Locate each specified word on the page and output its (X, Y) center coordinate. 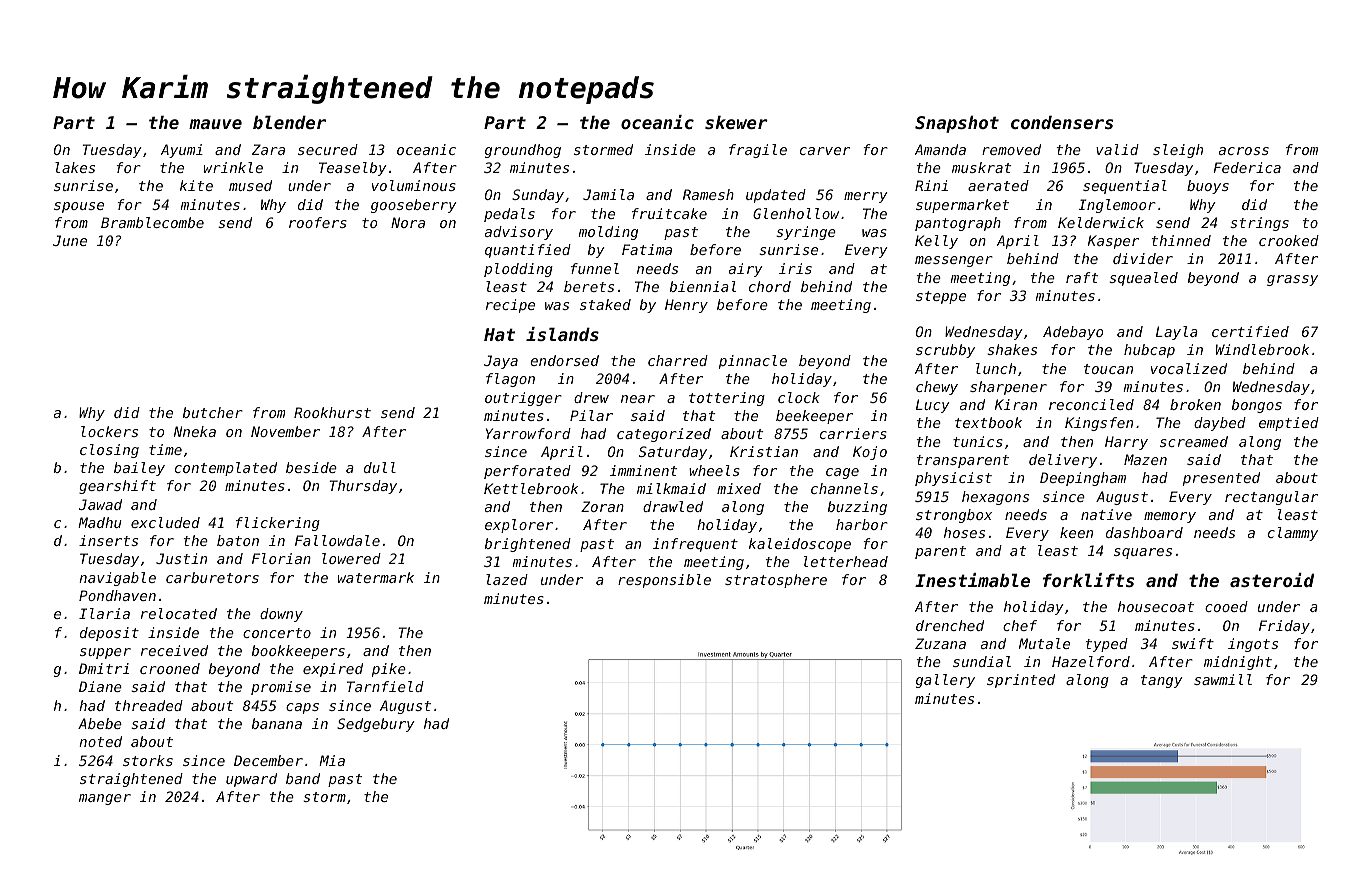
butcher (213, 412)
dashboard (1144, 532)
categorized (664, 435)
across (1244, 151)
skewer (736, 122)
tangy (1162, 681)
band (303, 778)
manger (105, 799)
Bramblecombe (152, 222)
